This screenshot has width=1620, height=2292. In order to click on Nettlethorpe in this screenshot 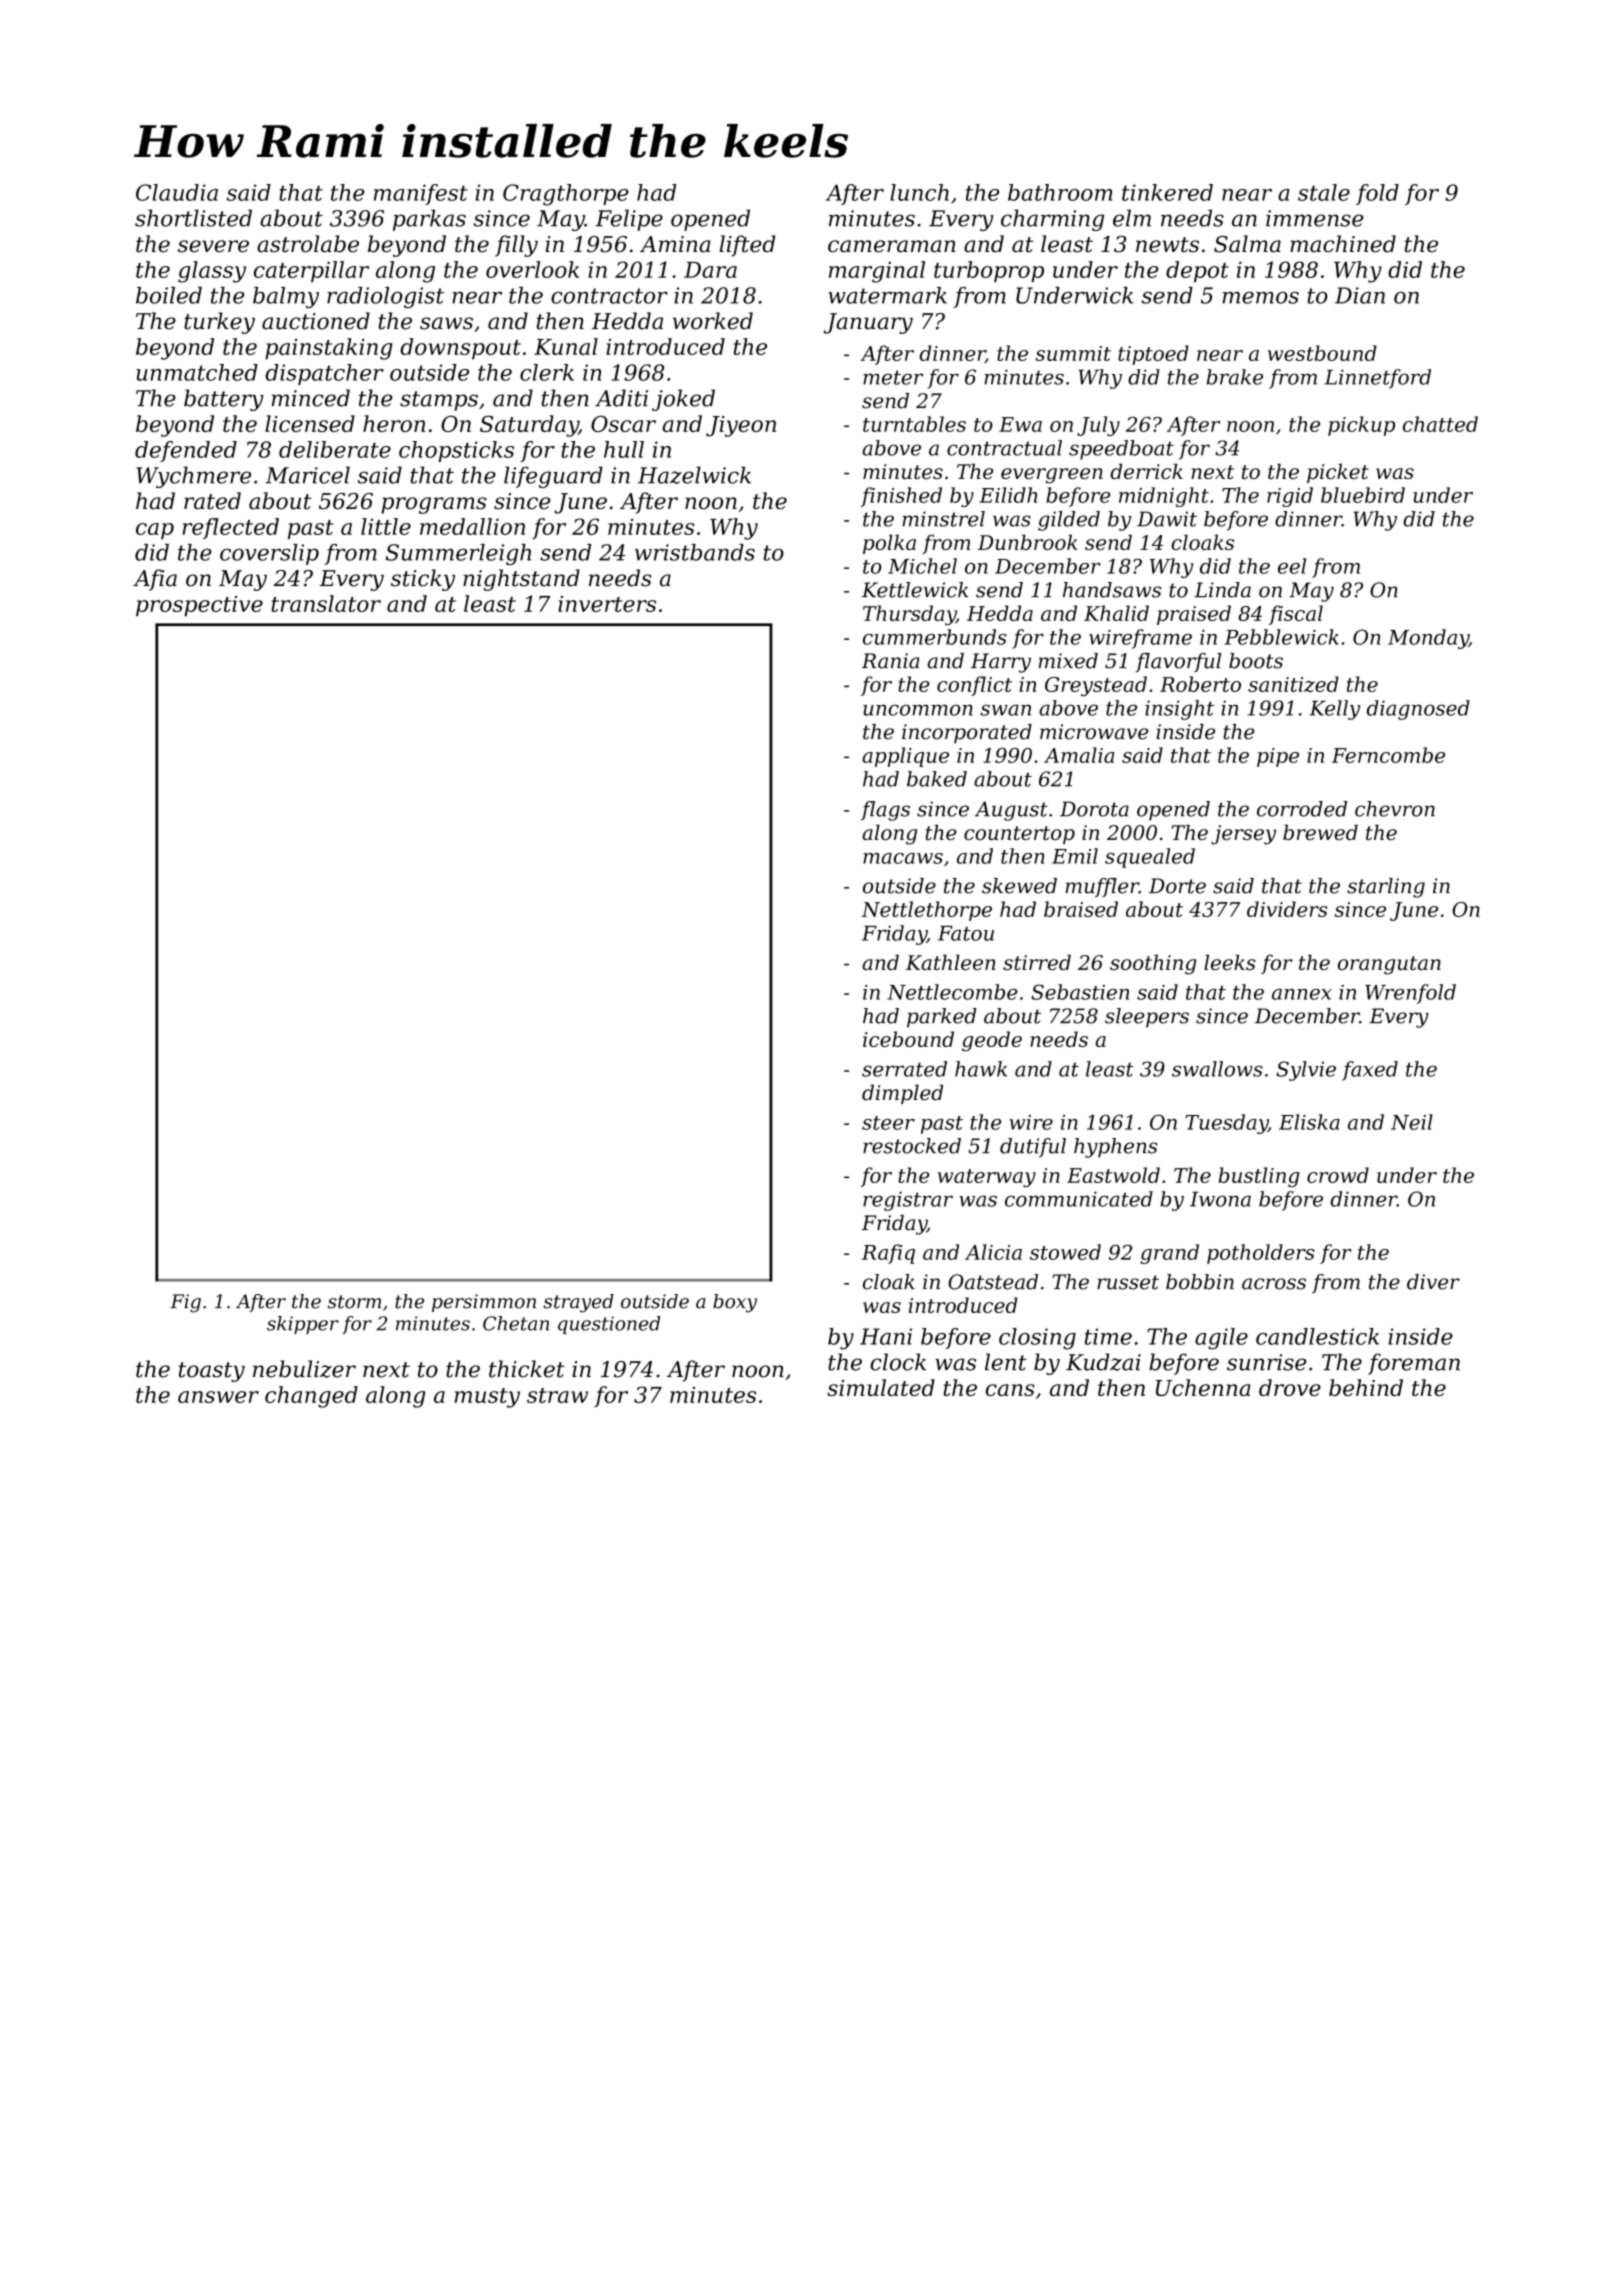, I will do `click(927, 911)`.
